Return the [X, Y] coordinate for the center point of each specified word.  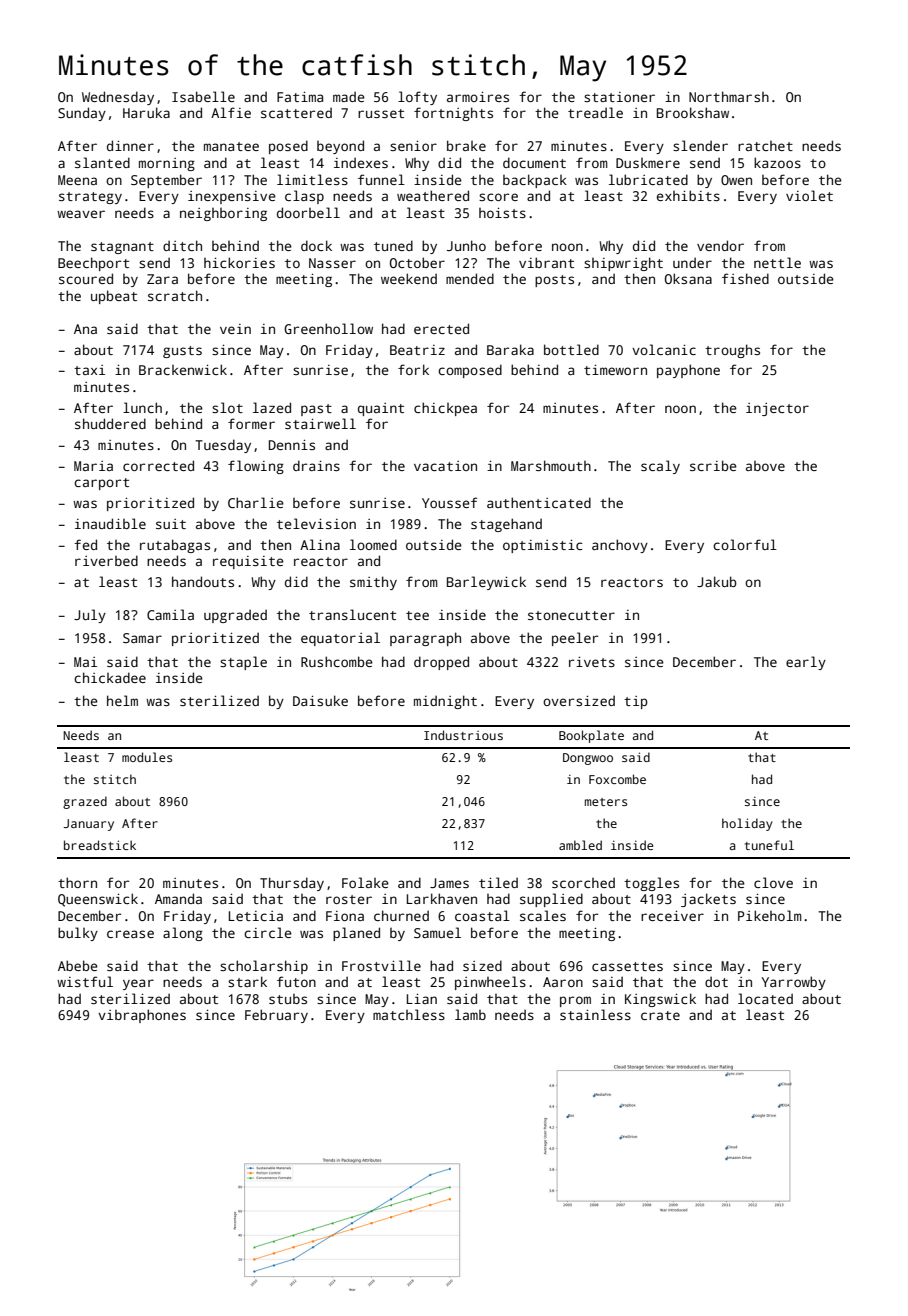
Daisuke [320, 700]
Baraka [510, 349]
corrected [158, 465]
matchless [409, 1014]
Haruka [146, 112]
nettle [777, 262]
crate [660, 1015]
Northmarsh [729, 96]
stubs [288, 999]
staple [243, 663]
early [806, 663]
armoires [478, 97]
